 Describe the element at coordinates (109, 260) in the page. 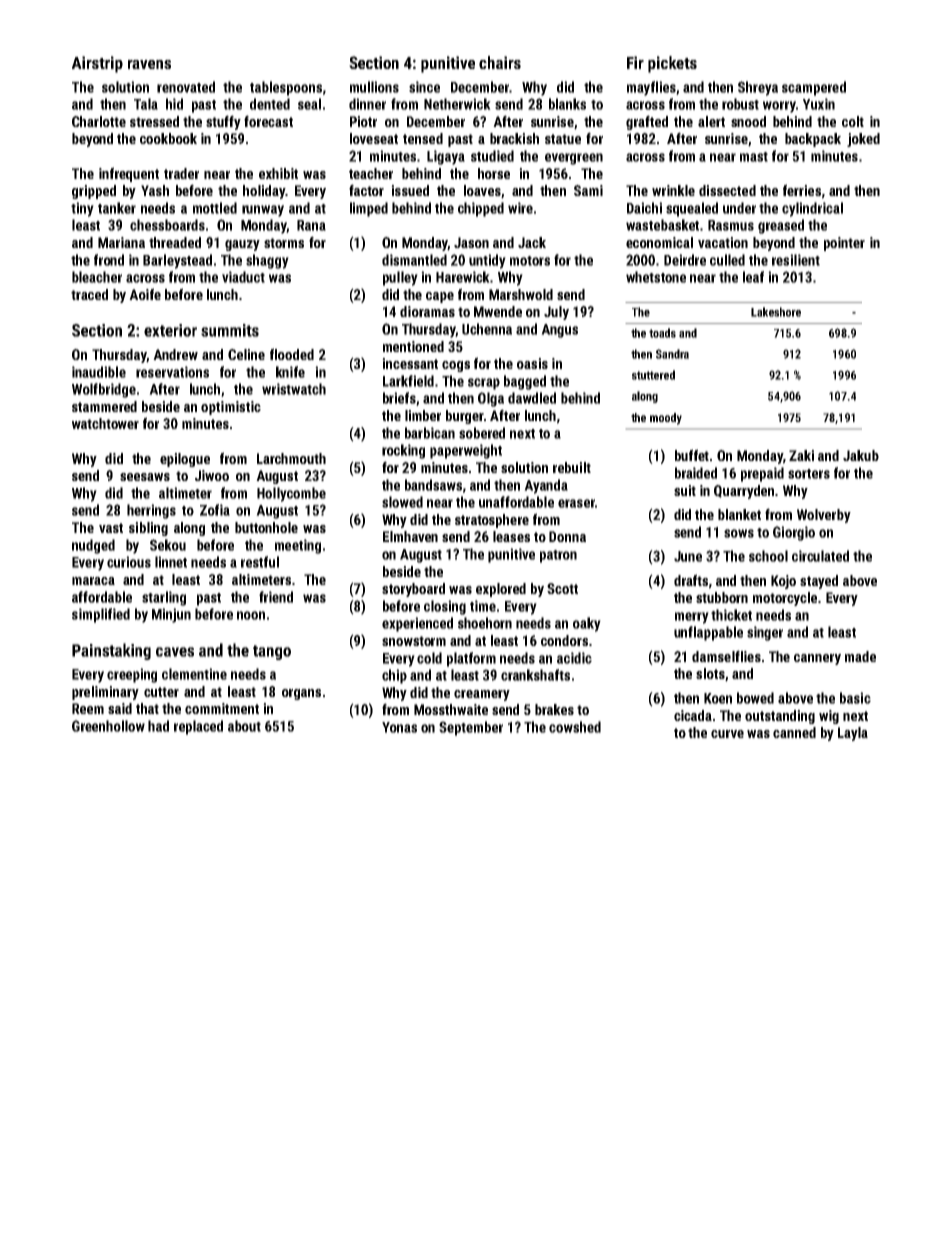

I see `frond` at that location.
